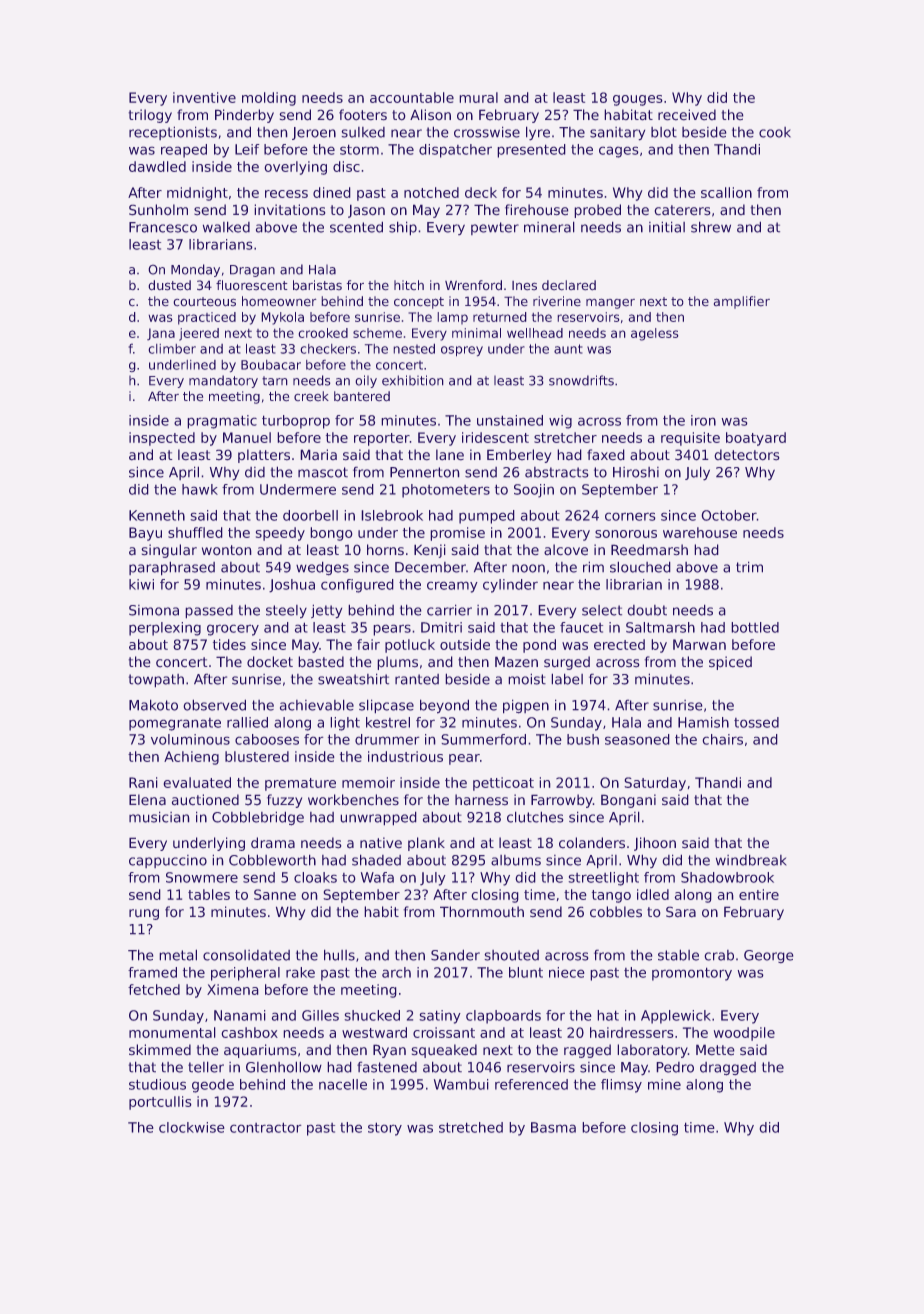  I want to click on manger, so click(610, 303).
